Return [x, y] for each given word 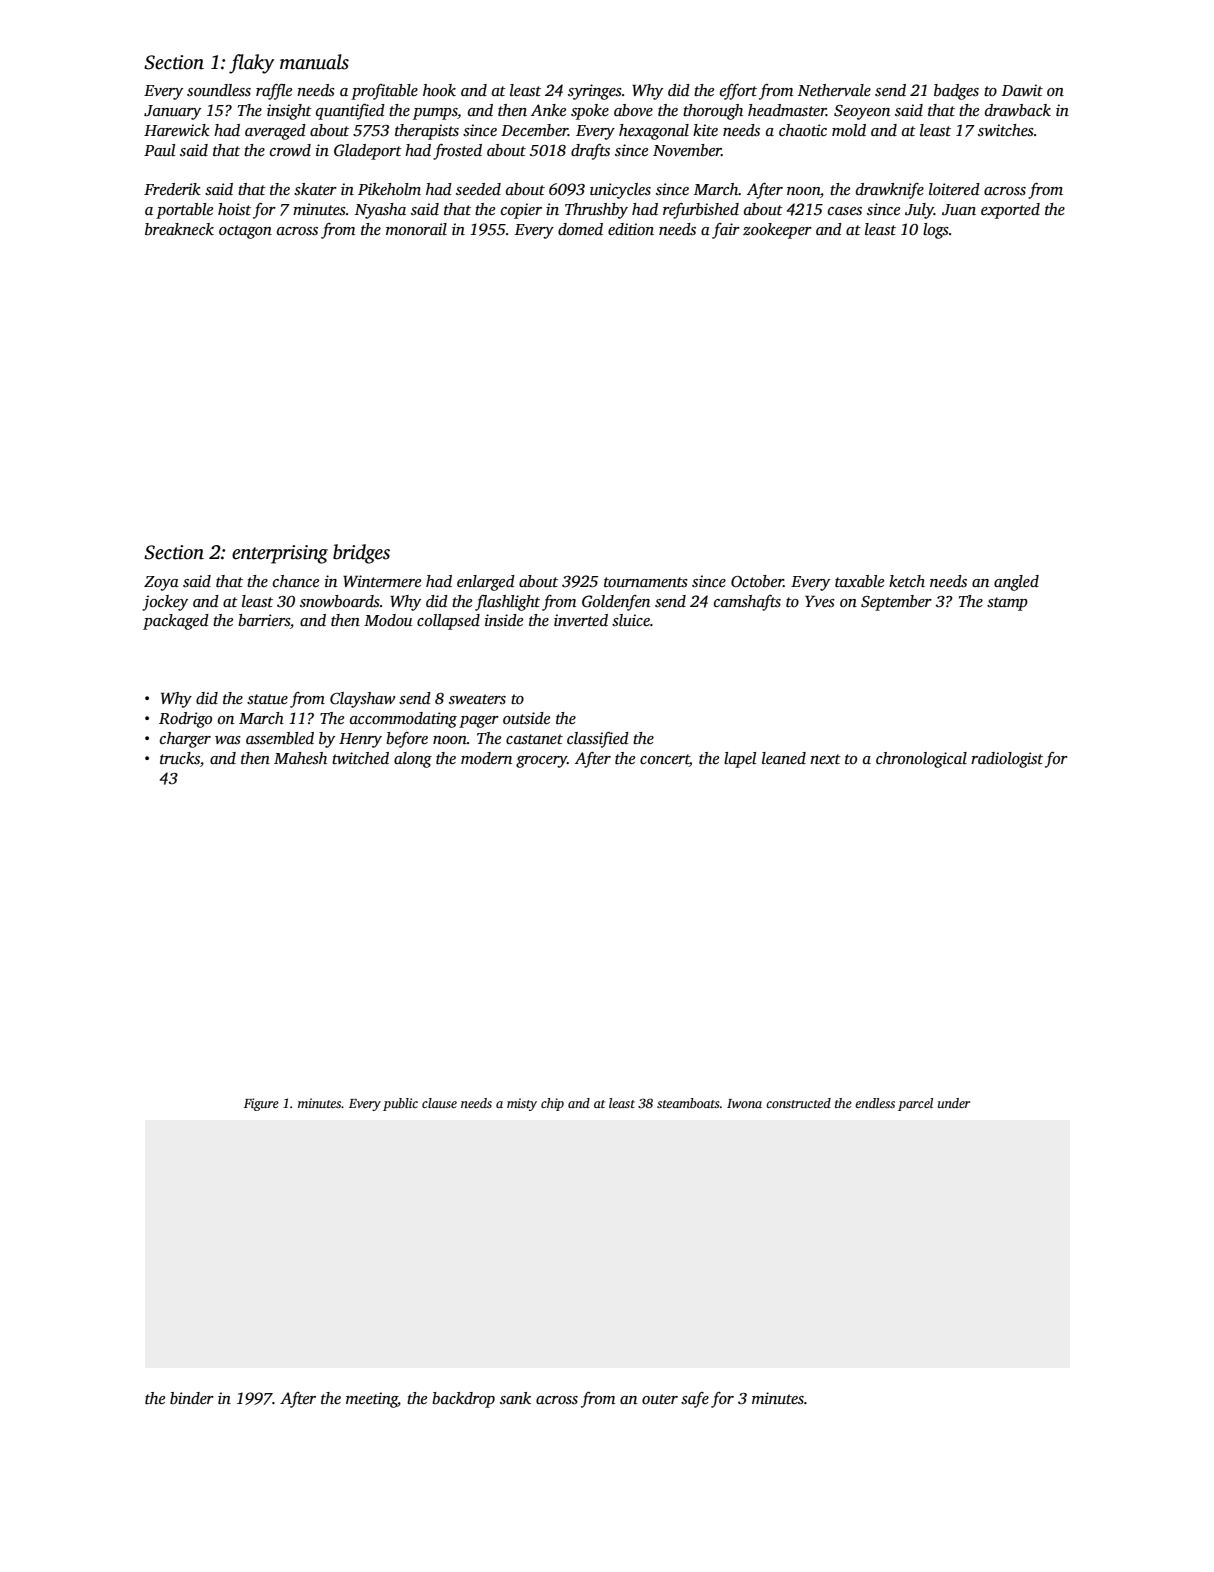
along [413, 760]
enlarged [486, 583]
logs [936, 231]
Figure [261, 1104]
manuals [314, 62]
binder [192, 1398]
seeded [478, 189]
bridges [361, 554]
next [825, 759]
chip [552, 1104]
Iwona [744, 1103]
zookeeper [777, 231]
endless [875, 1103]
